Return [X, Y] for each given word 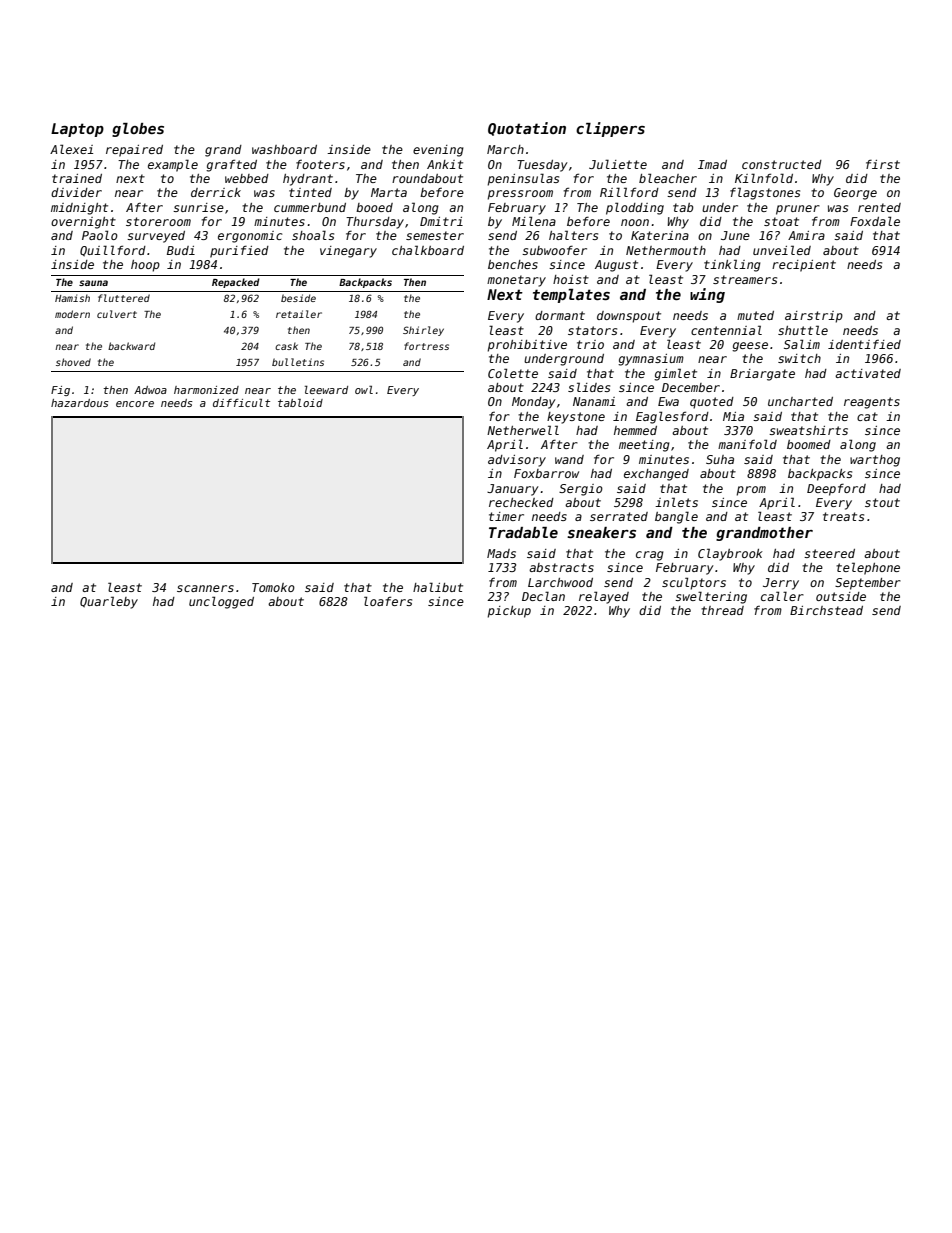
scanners [205, 588]
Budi [181, 250]
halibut [438, 587]
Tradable [523, 532]
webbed [247, 178]
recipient [804, 266]
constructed [782, 164]
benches [513, 264]
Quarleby [109, 602]
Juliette [618, 164]
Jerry [781, 584]
